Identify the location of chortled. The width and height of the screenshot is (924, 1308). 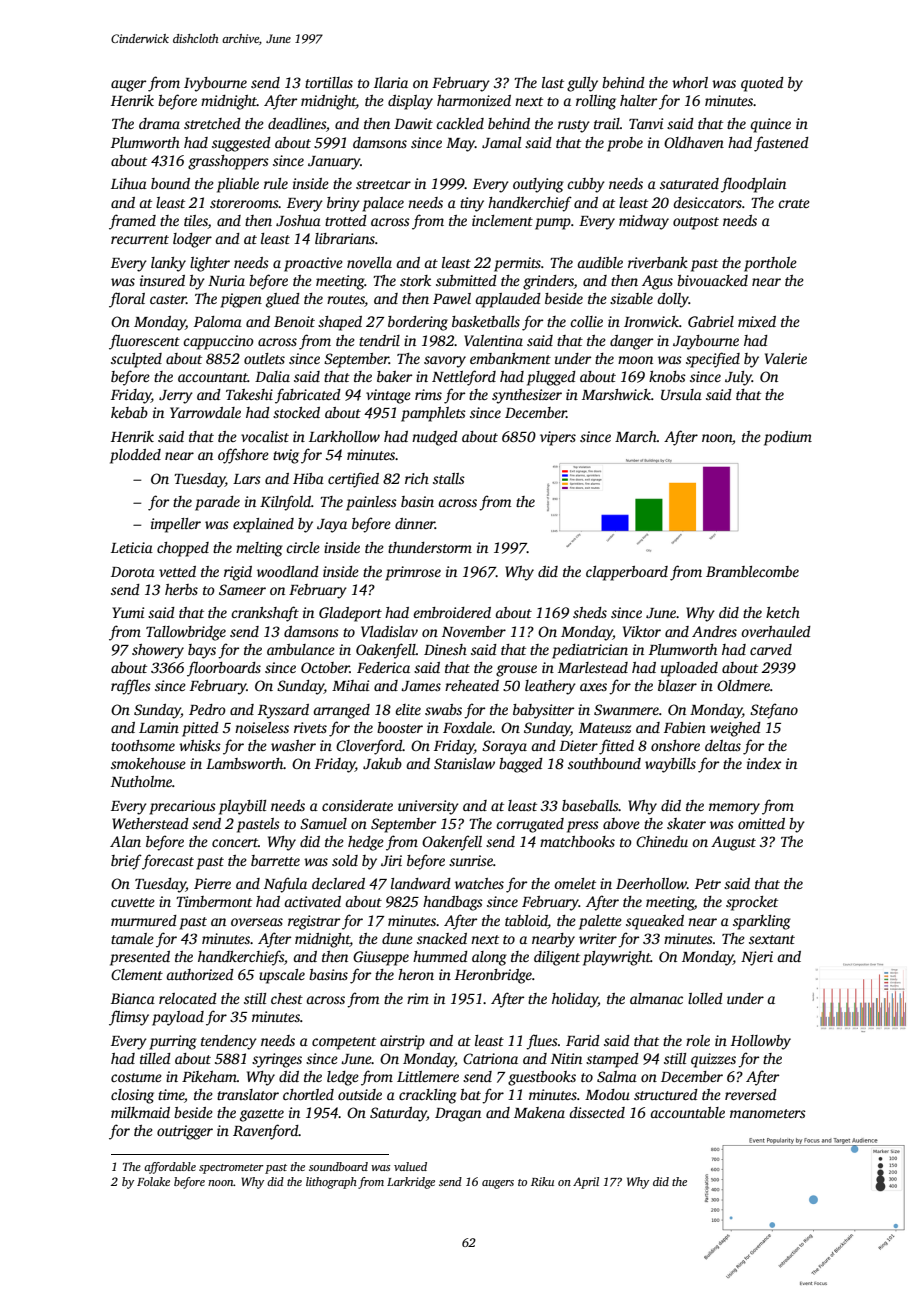
(308, 1094).
